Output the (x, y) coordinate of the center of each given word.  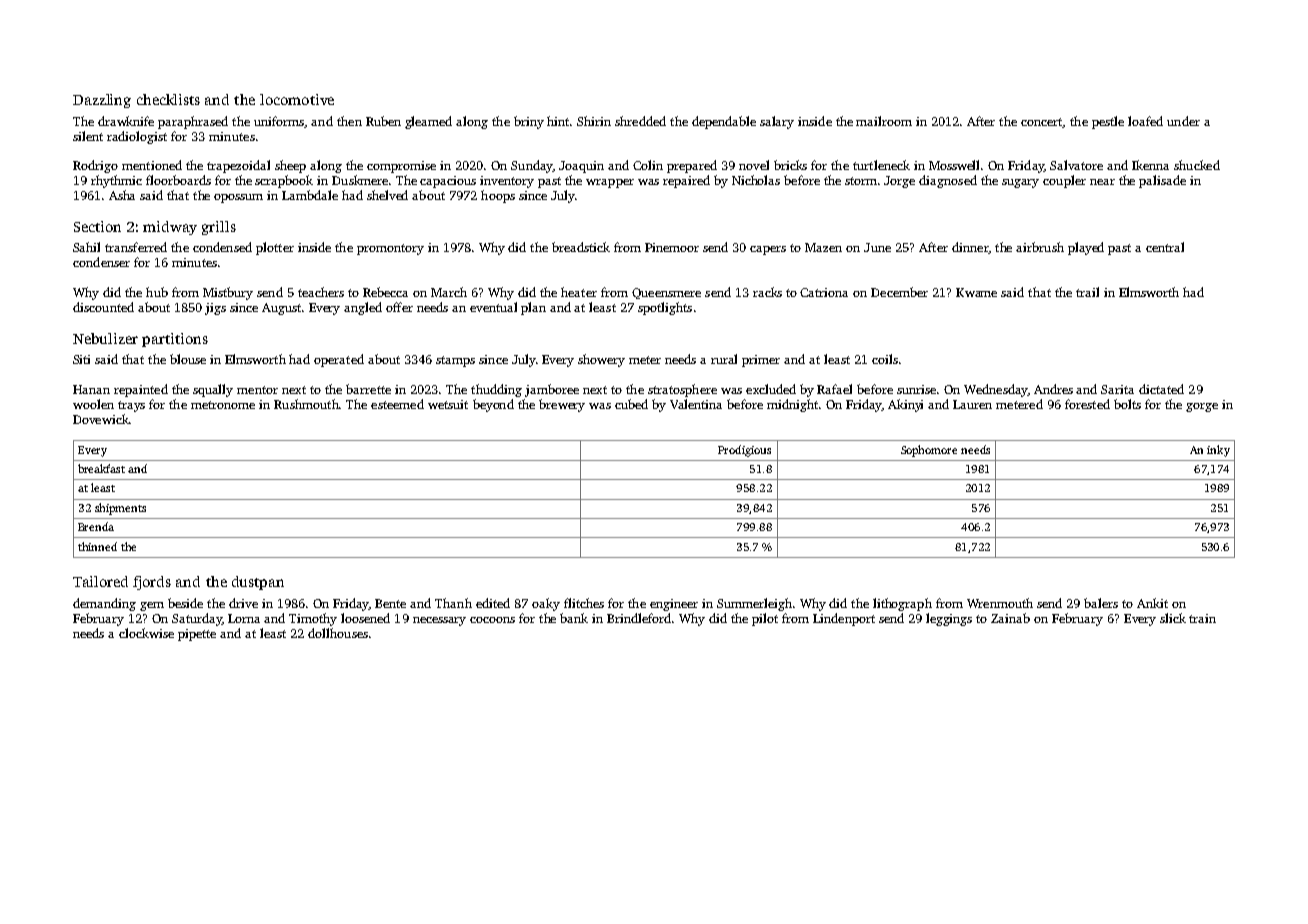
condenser (101, 262)
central (1165, 247)
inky (1218, 451)
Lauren (972, 404)
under (1183, 121)
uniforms (279, 122)
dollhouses (338, 633)
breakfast (101, 468)
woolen (93, 404)
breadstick (581, 247)
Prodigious (744, 451)
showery (601, 360)
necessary (439, 621)
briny (529, 122)
